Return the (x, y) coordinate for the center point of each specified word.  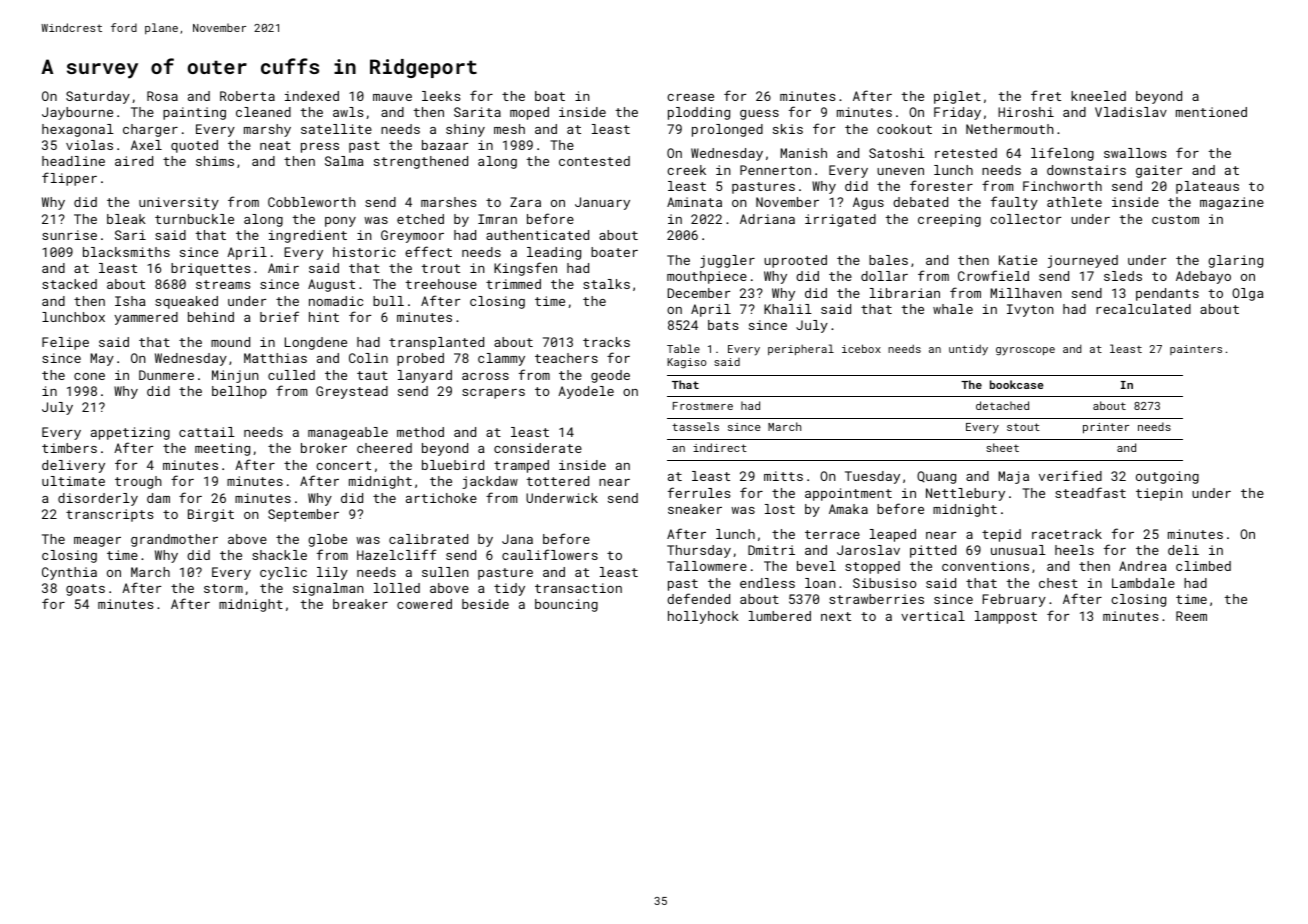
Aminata (694, 202)
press (320, 148)
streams (223, 284)
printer (1106, 428)
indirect (720, 447)
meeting (222, 449)
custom (1175, 219)
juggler (727, 261)
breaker (360, 604)
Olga (1247, 294)
